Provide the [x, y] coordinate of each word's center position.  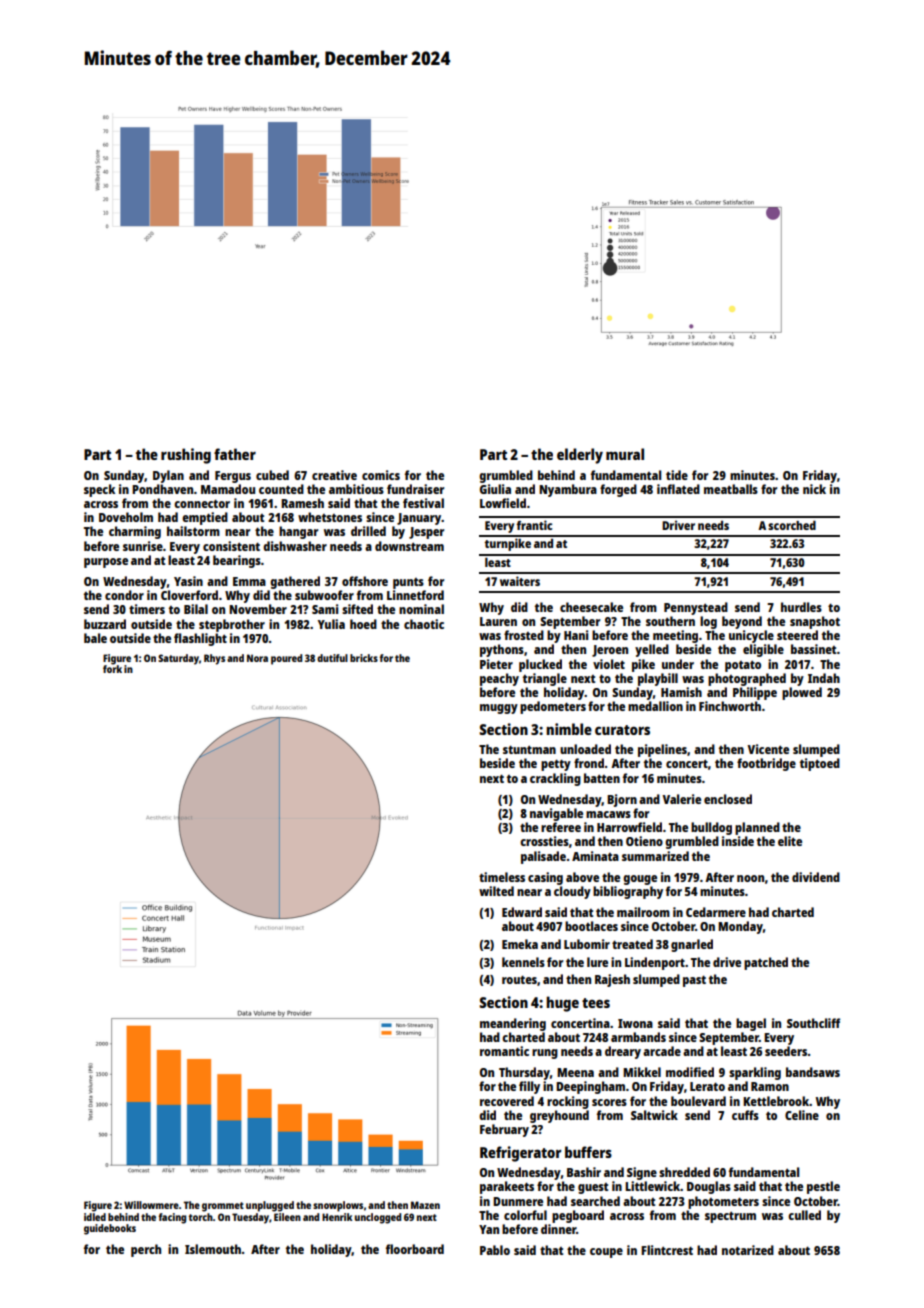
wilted [496, 891]
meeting [675, 636]
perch [146, 1250]
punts [408, 583]
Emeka [520, 944]
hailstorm [193, 531]
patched [766, 963]
